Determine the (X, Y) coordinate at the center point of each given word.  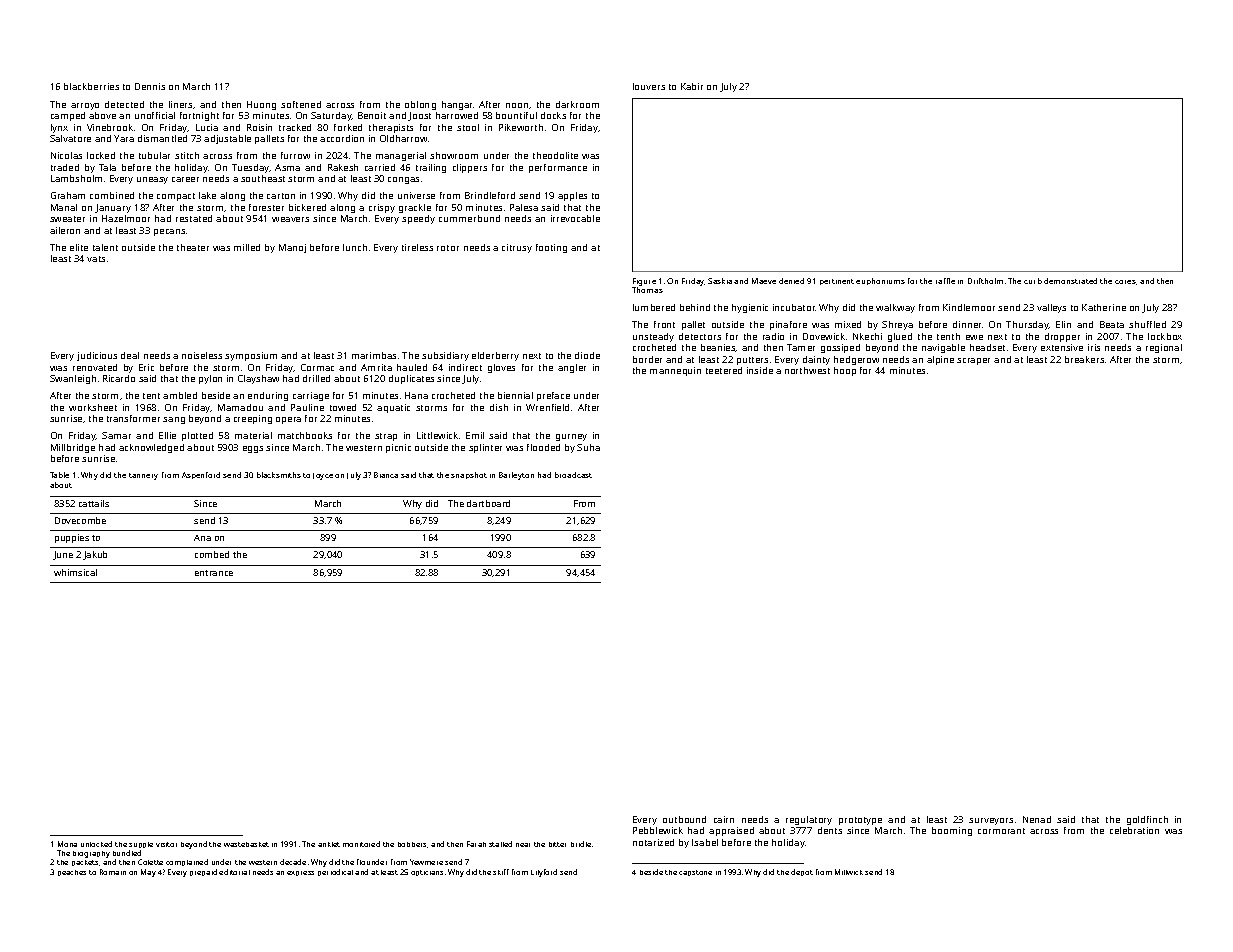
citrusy (517, 248)
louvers (649, 86)
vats (96, 259)
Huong (261, 105)
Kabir (692, 86)
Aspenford (201, 475)
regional (1164, 348)
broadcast (573, 475)
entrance (214, 573)
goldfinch (1147, 820)
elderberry (495, 356)
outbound (684, 819)
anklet (329, 844)
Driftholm (985, 281)
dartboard (488, 503)
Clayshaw (258, 379)
